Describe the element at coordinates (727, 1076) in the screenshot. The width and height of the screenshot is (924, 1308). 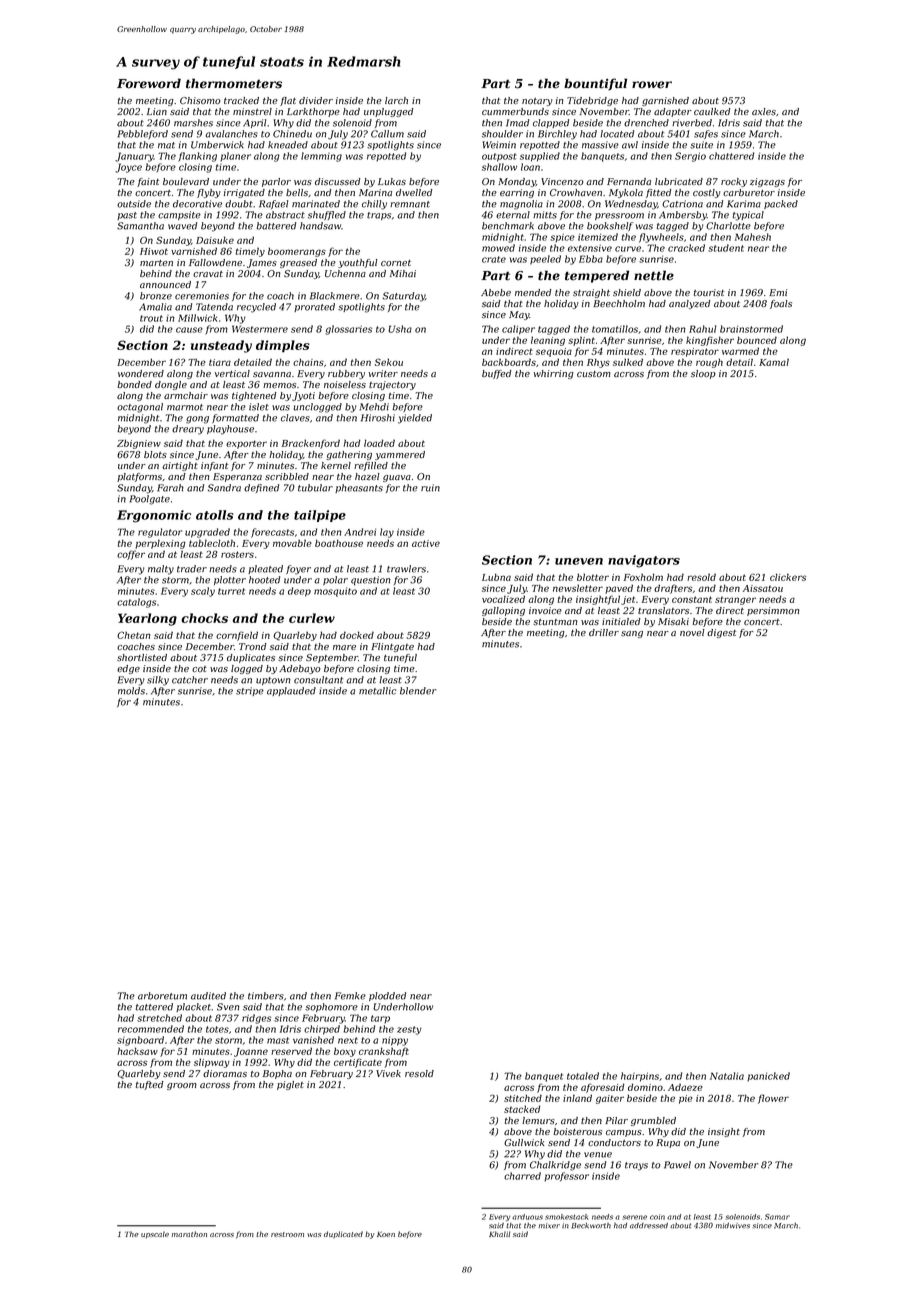
I see `Natalia` at that location.
